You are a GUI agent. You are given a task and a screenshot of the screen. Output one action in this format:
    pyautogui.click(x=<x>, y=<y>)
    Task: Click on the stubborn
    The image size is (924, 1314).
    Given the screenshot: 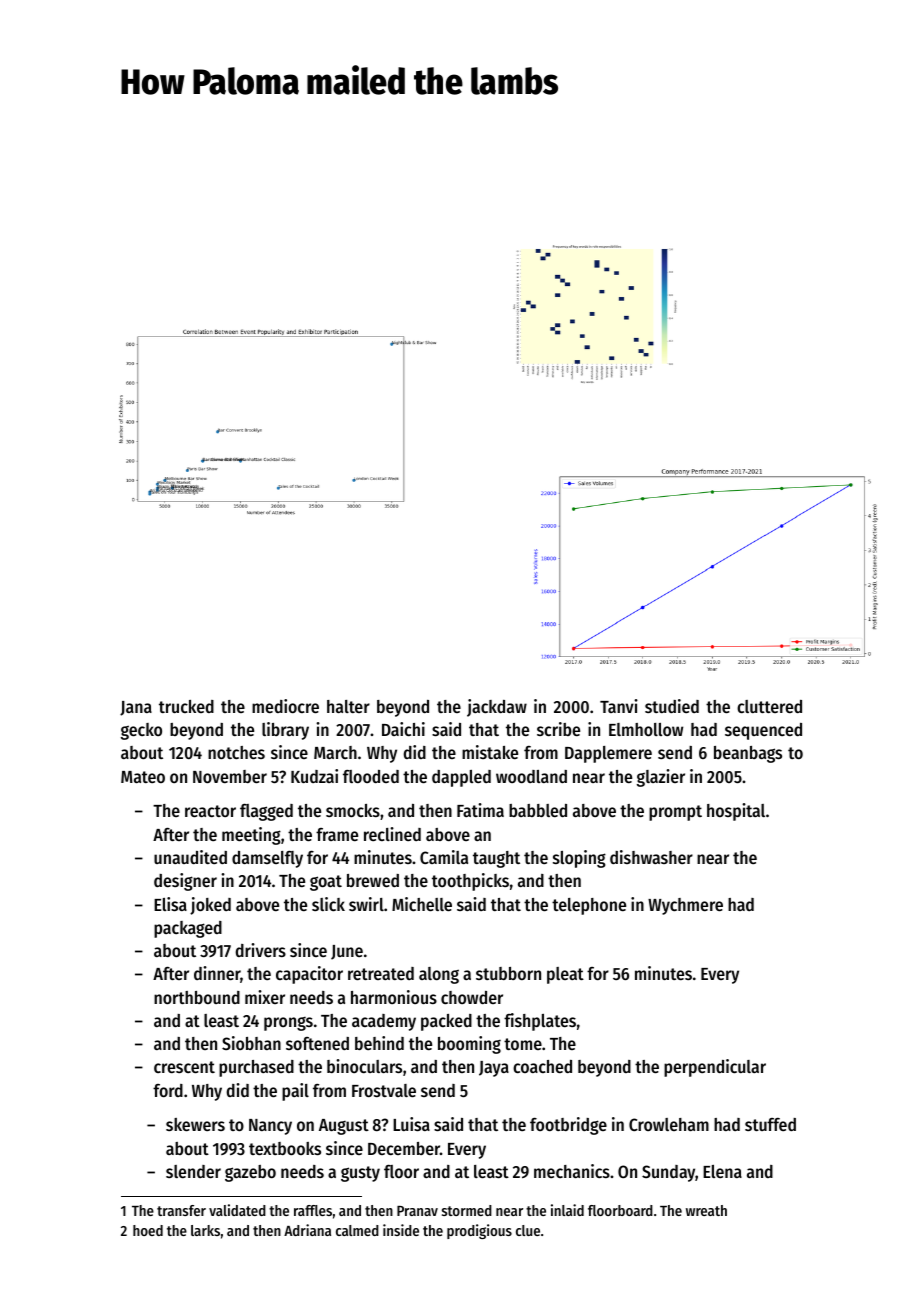 What is the action you would take?
    pyautogui.click(x=508, y=973)
